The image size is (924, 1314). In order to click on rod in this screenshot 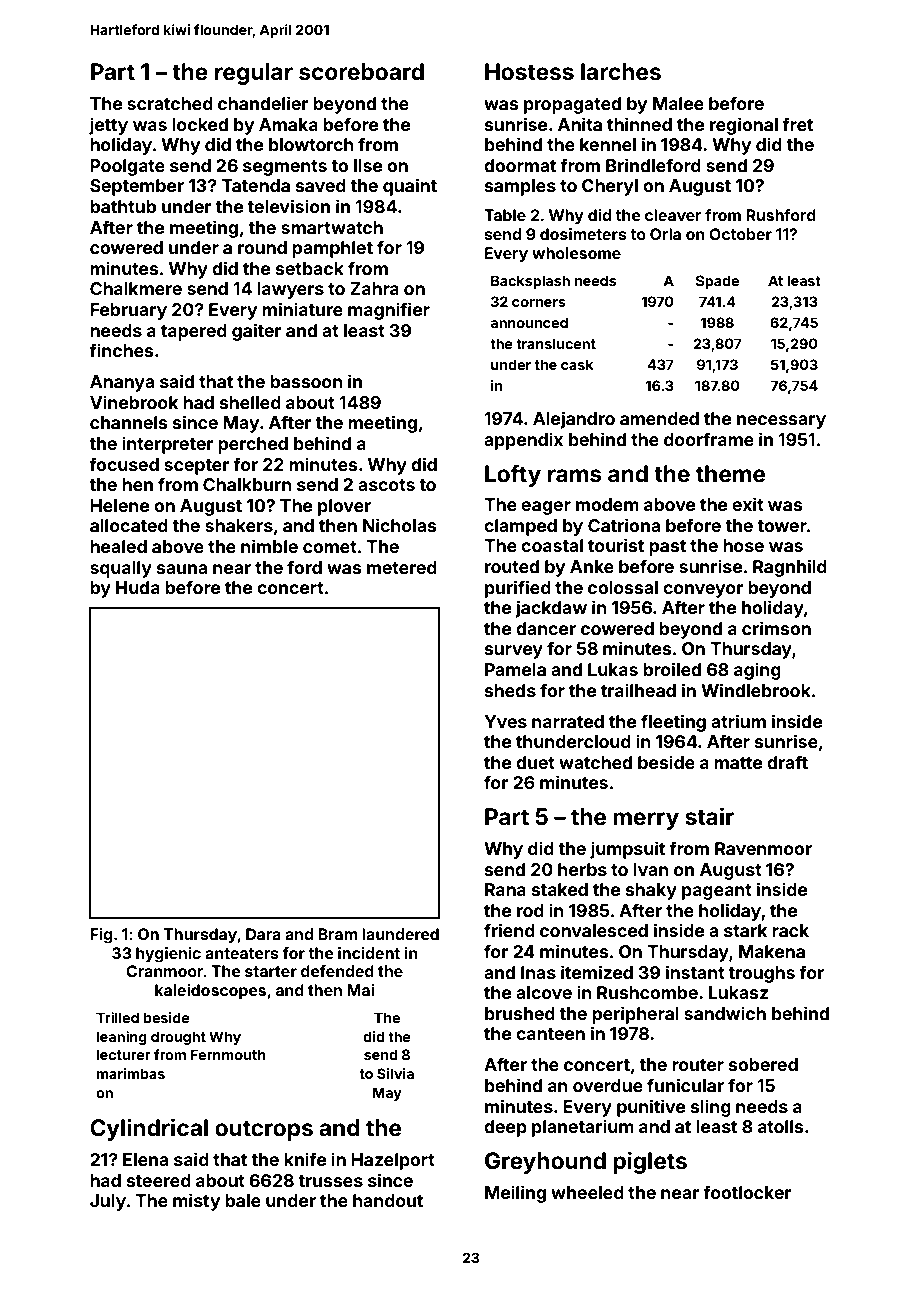, I will do `click(530, 910)`.
